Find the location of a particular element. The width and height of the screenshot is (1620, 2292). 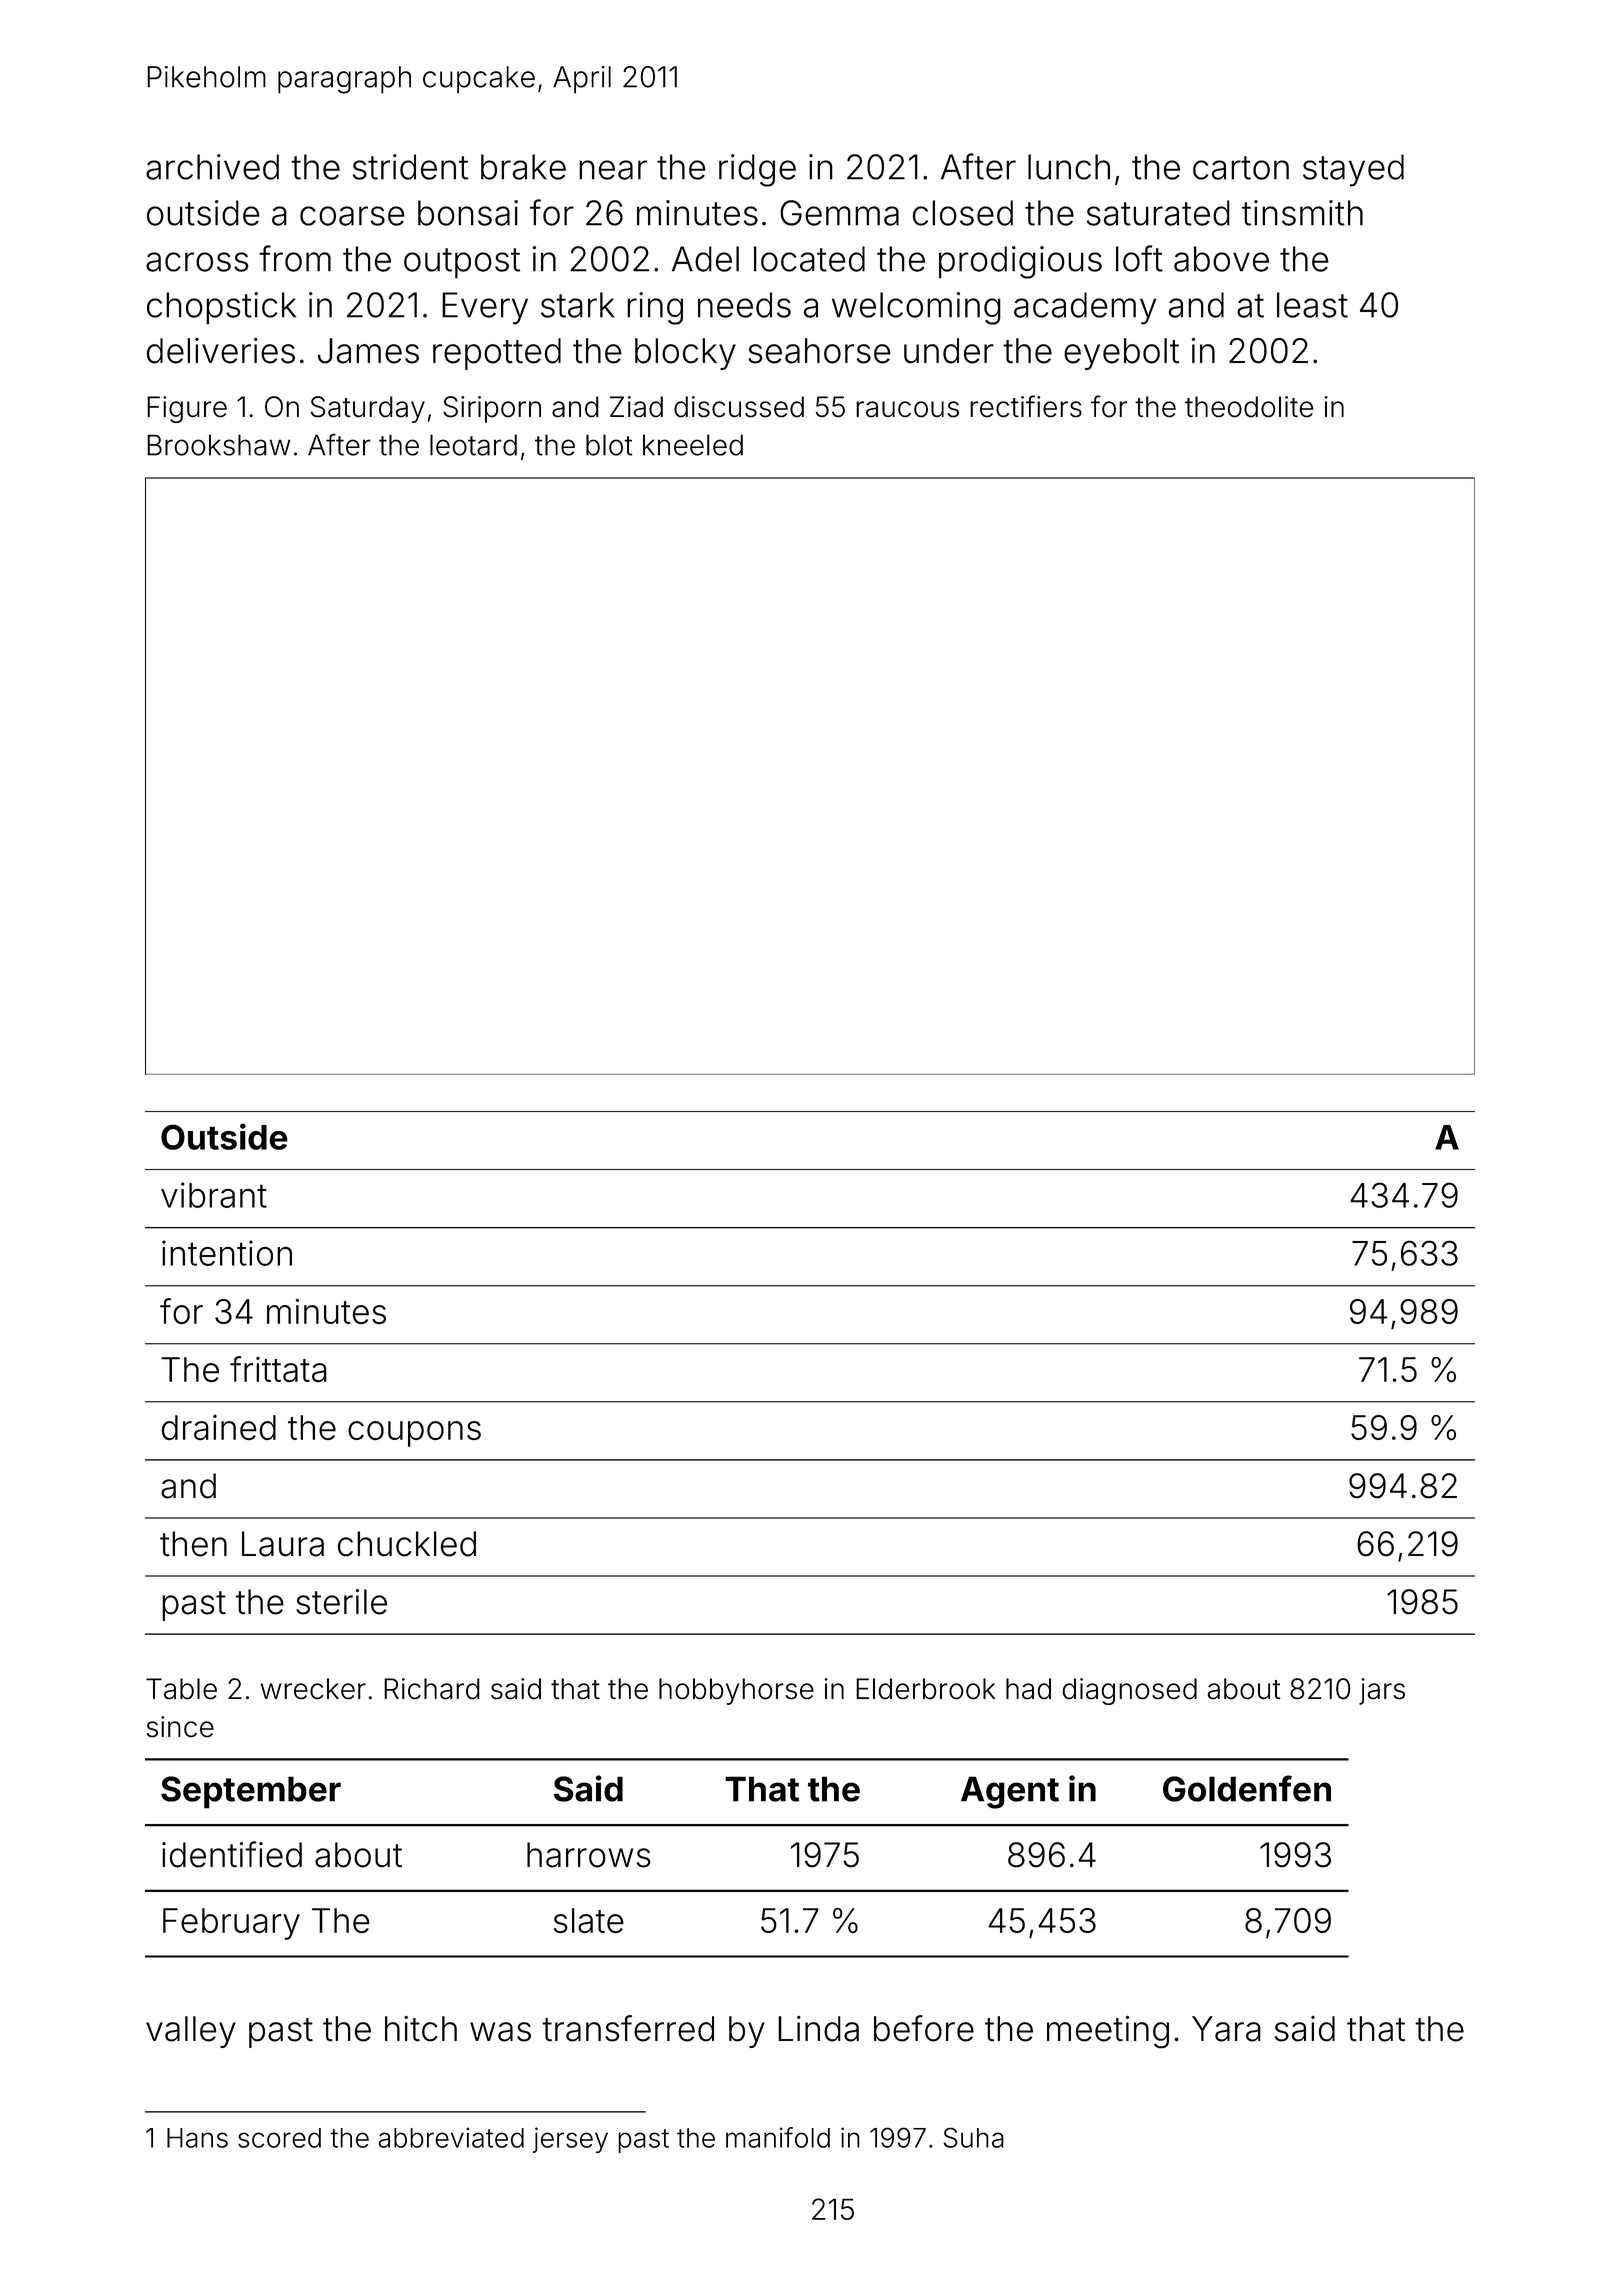

theodolite is located at coordinates (1249, 406).
